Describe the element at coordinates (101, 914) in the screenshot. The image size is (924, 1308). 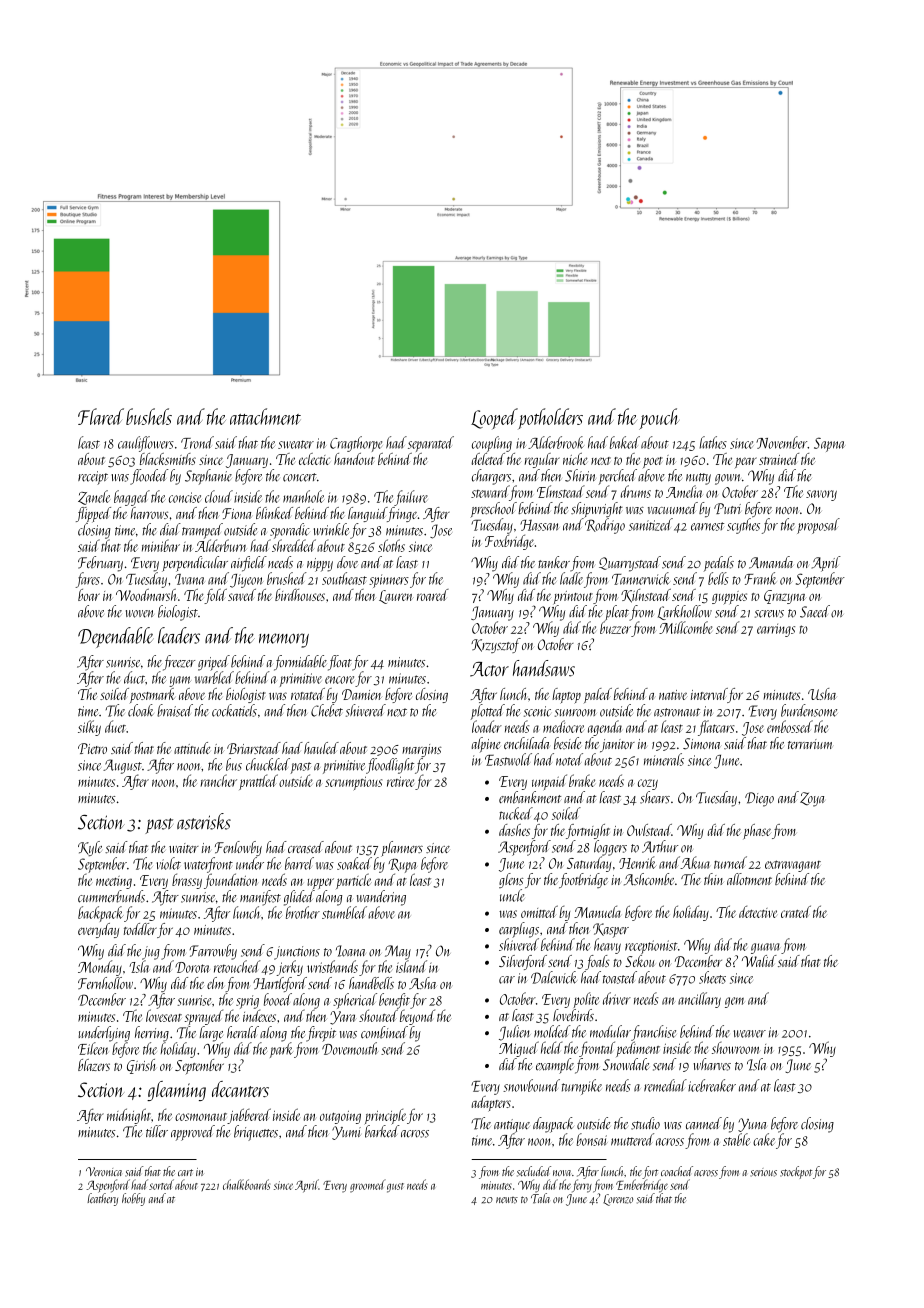
I see `backpack` at that location.
